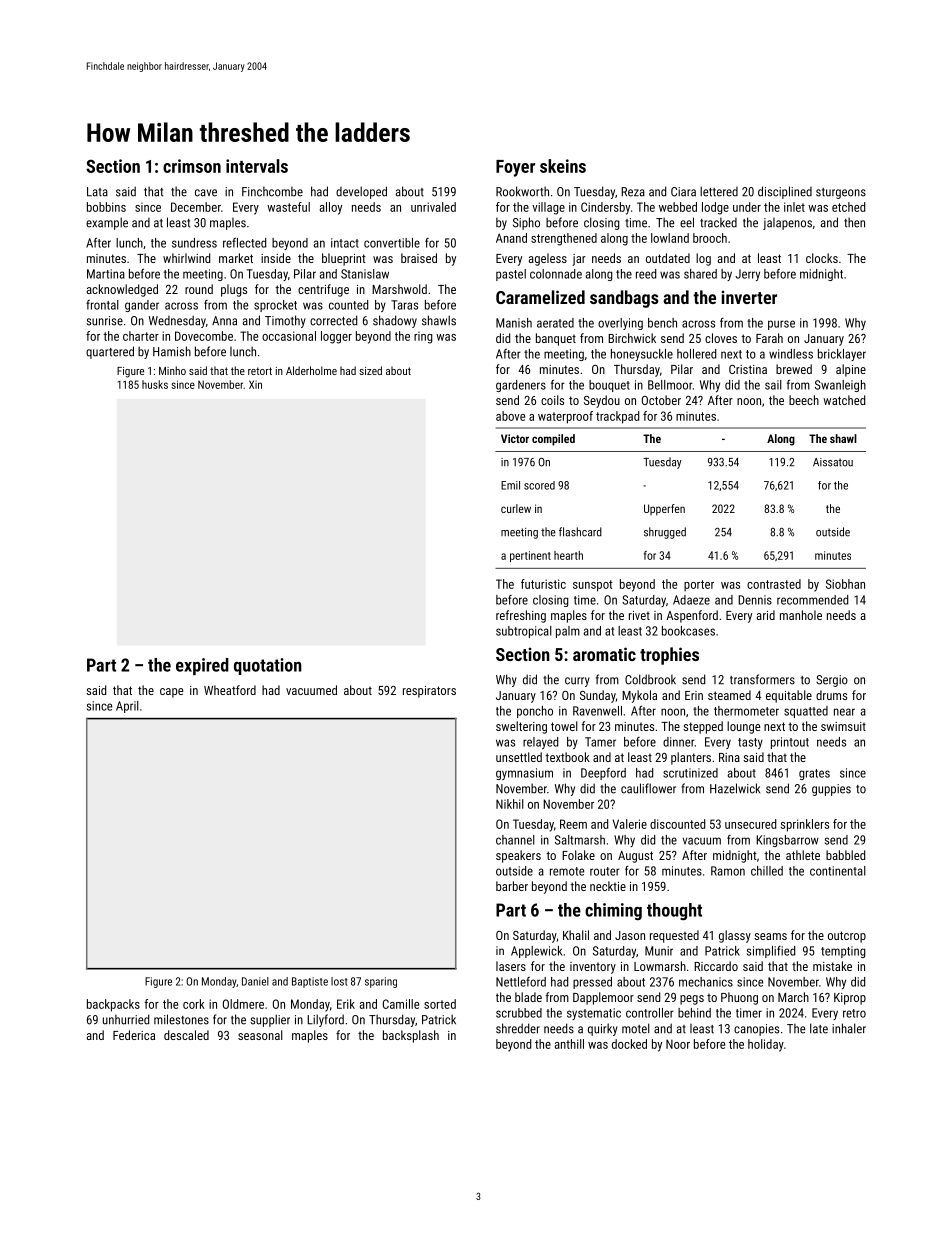  I want to click on backsplash, so click(411, 1036).
